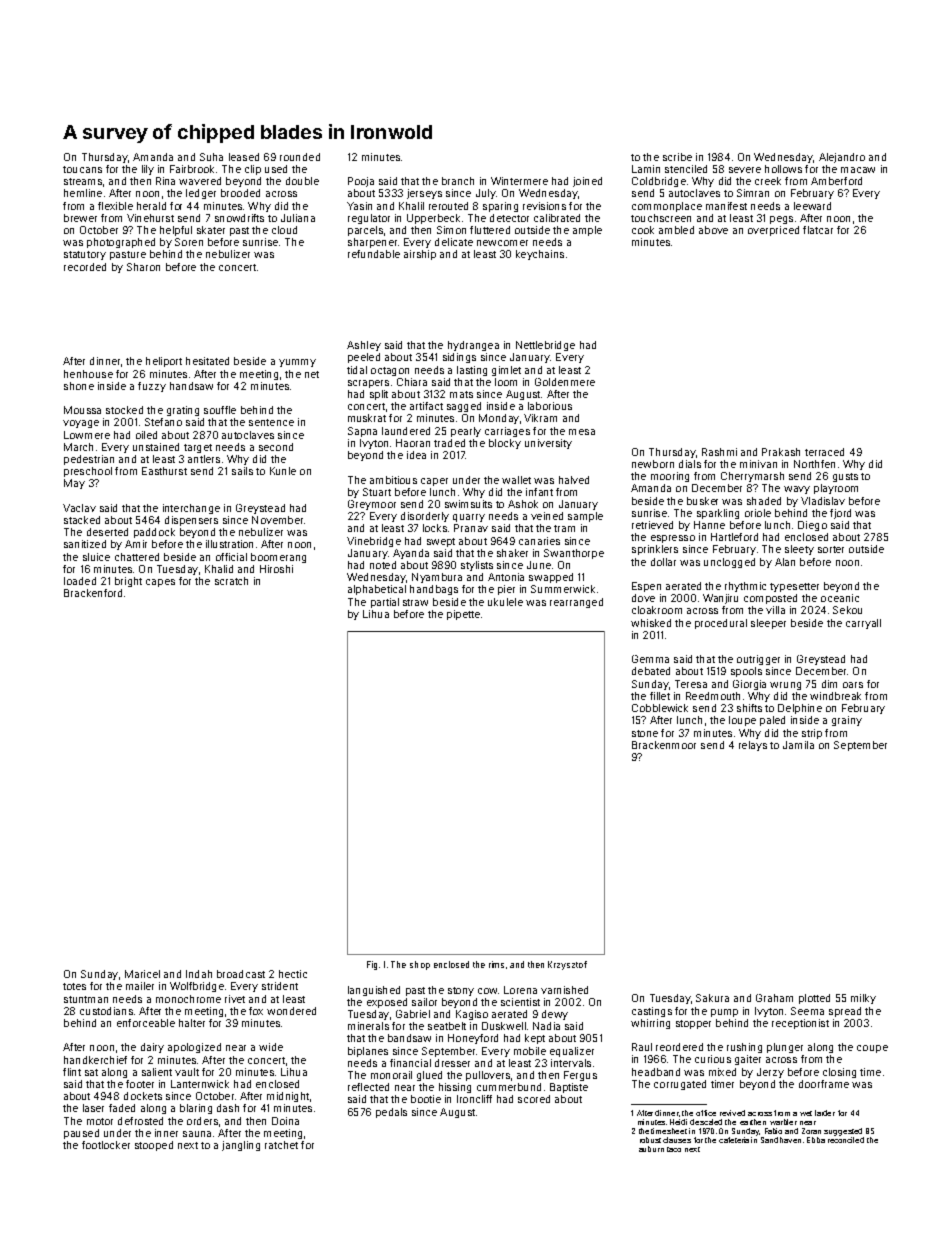 The width and height of the page is (952, 1233). Describe the element at coordinates (244, 157) in the page. I see `leased` at that location.
